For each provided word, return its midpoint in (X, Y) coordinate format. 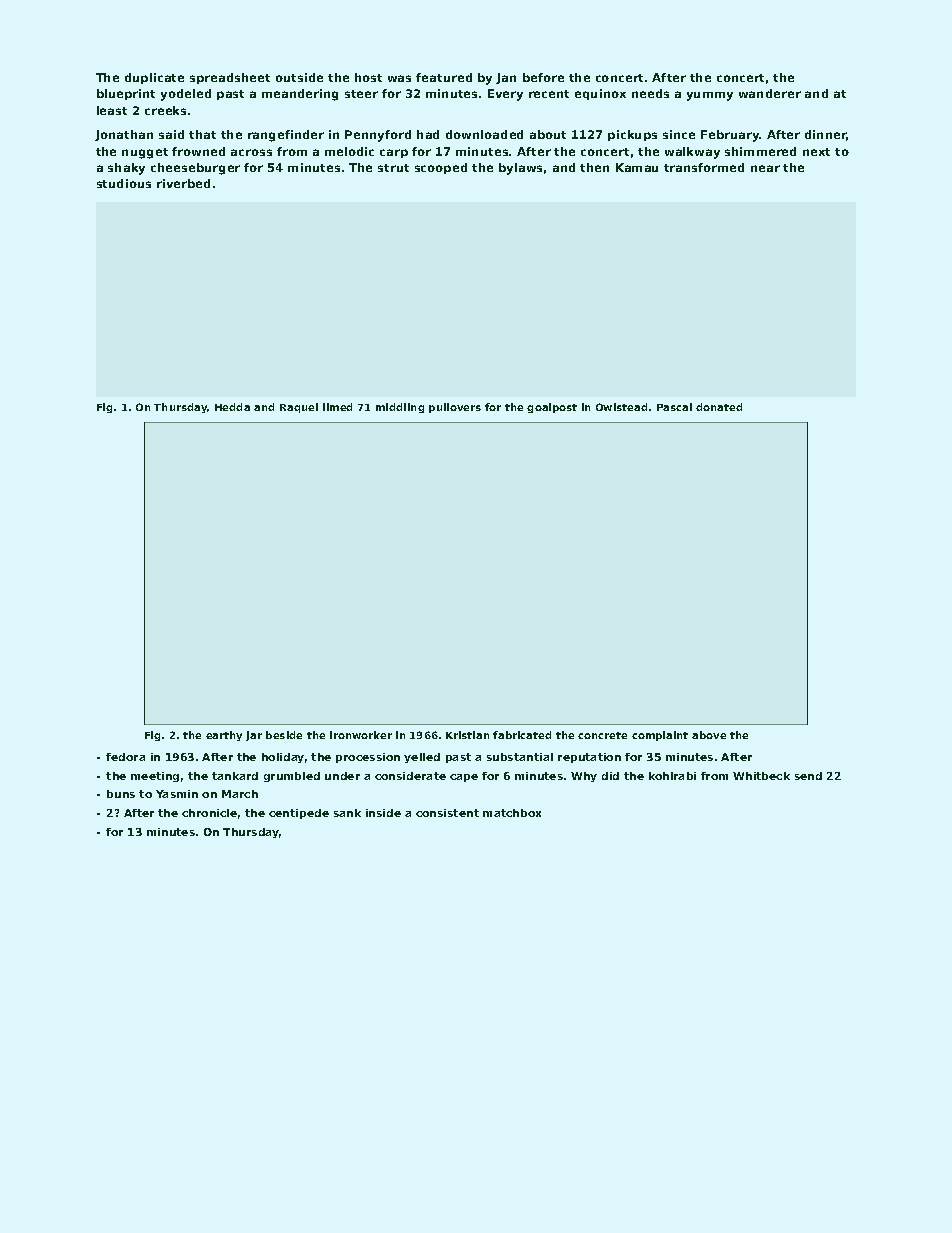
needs (650, 93)
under (342, 776)
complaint (660, 736)
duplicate (154, 78)
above (709, 735)
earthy (224, 736)
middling (400, 408)
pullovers (455, 408)
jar (254, 736)
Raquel (299, 408)
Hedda (232, 407)
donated (719, 407)
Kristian (467, 735)
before (543, 77)
